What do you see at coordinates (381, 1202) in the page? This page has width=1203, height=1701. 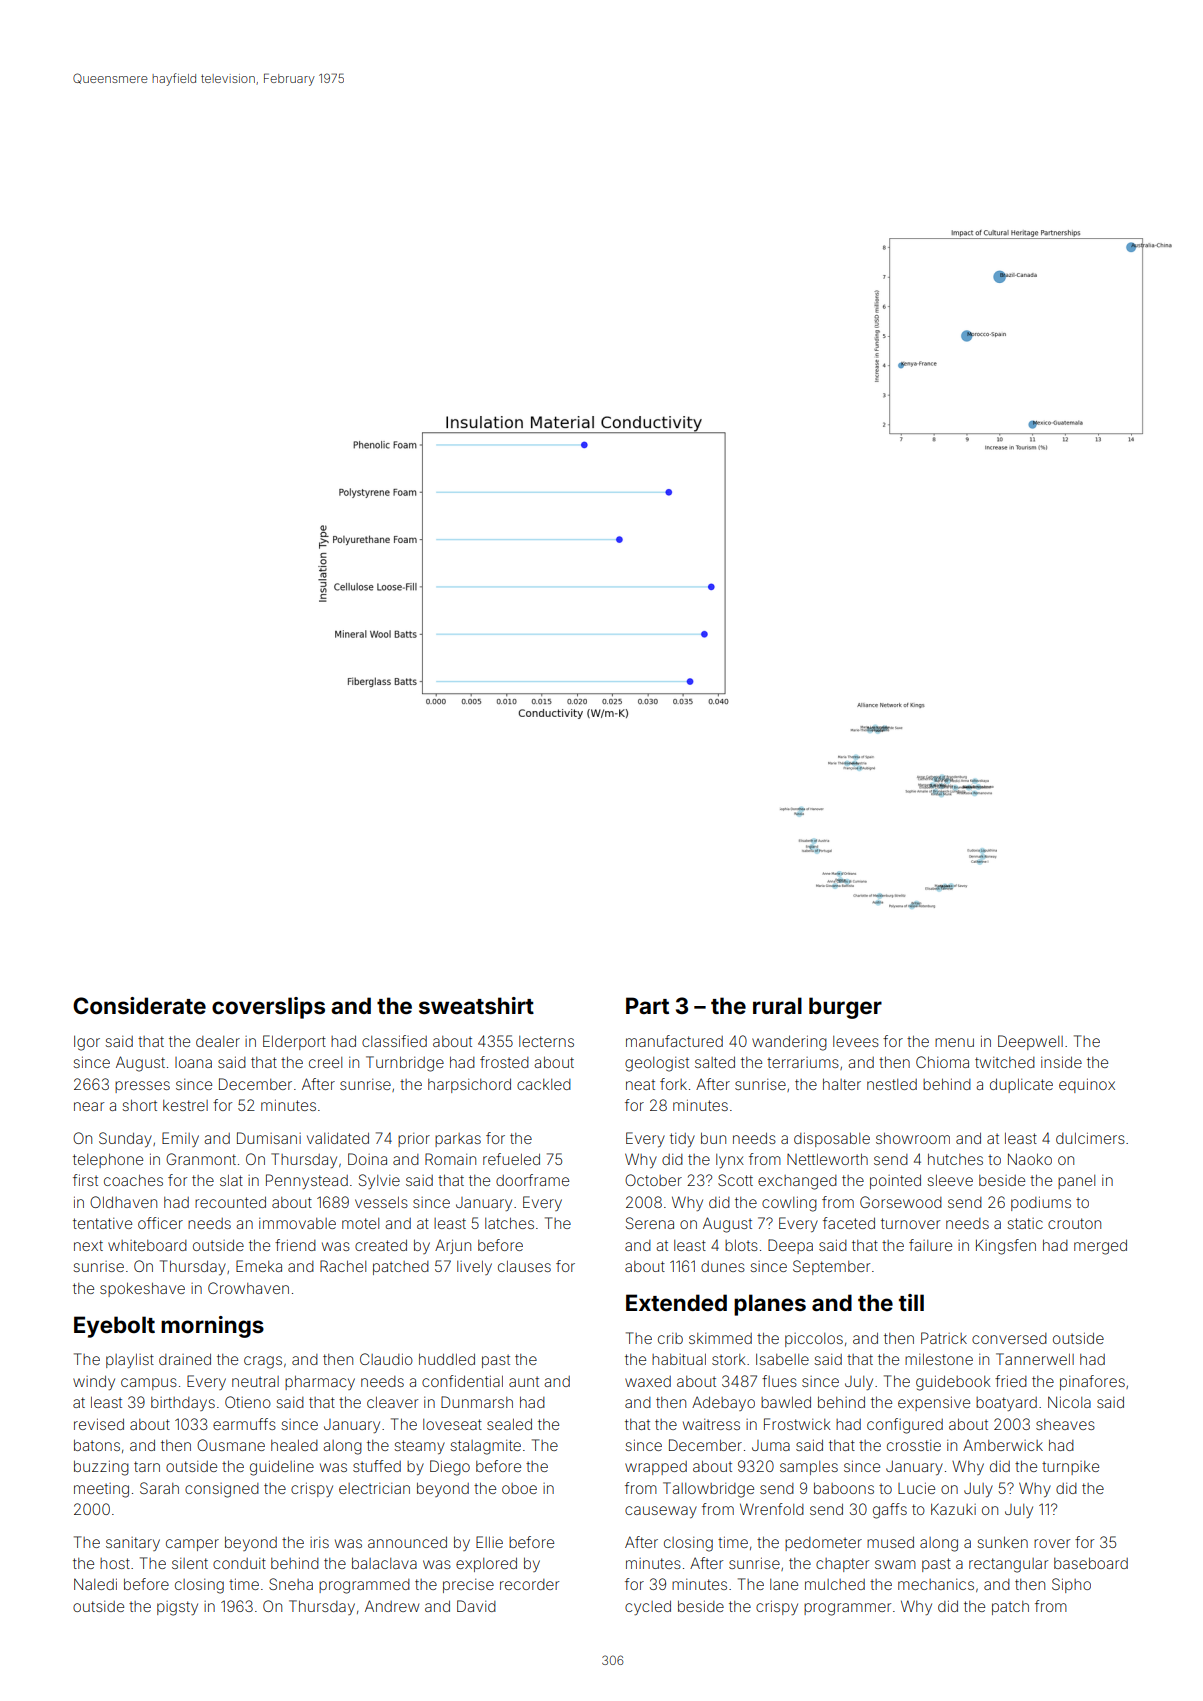 I see `vessels` at bounding box center [381, 1202].
